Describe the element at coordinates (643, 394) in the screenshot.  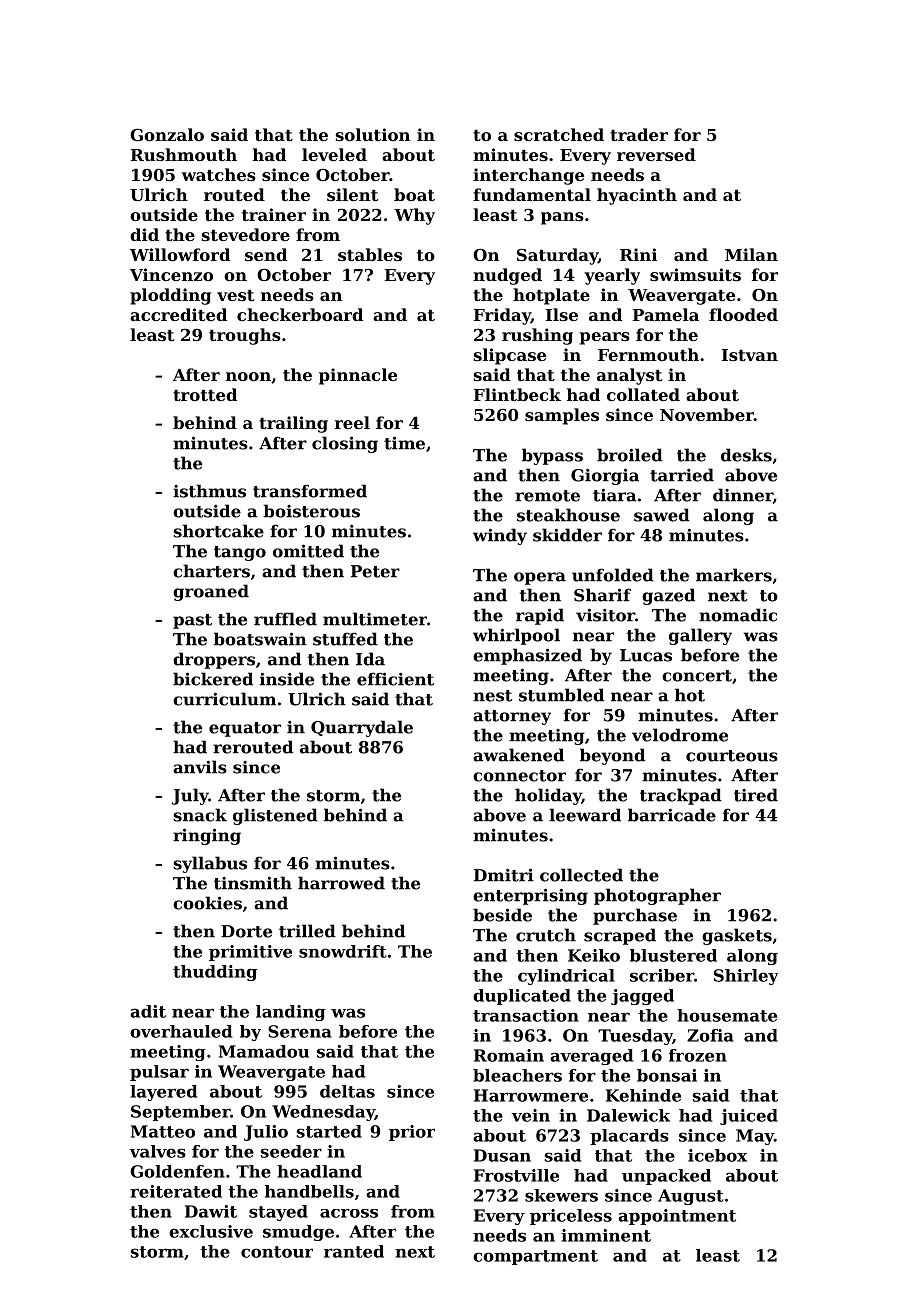
I see `collated` at that location.
